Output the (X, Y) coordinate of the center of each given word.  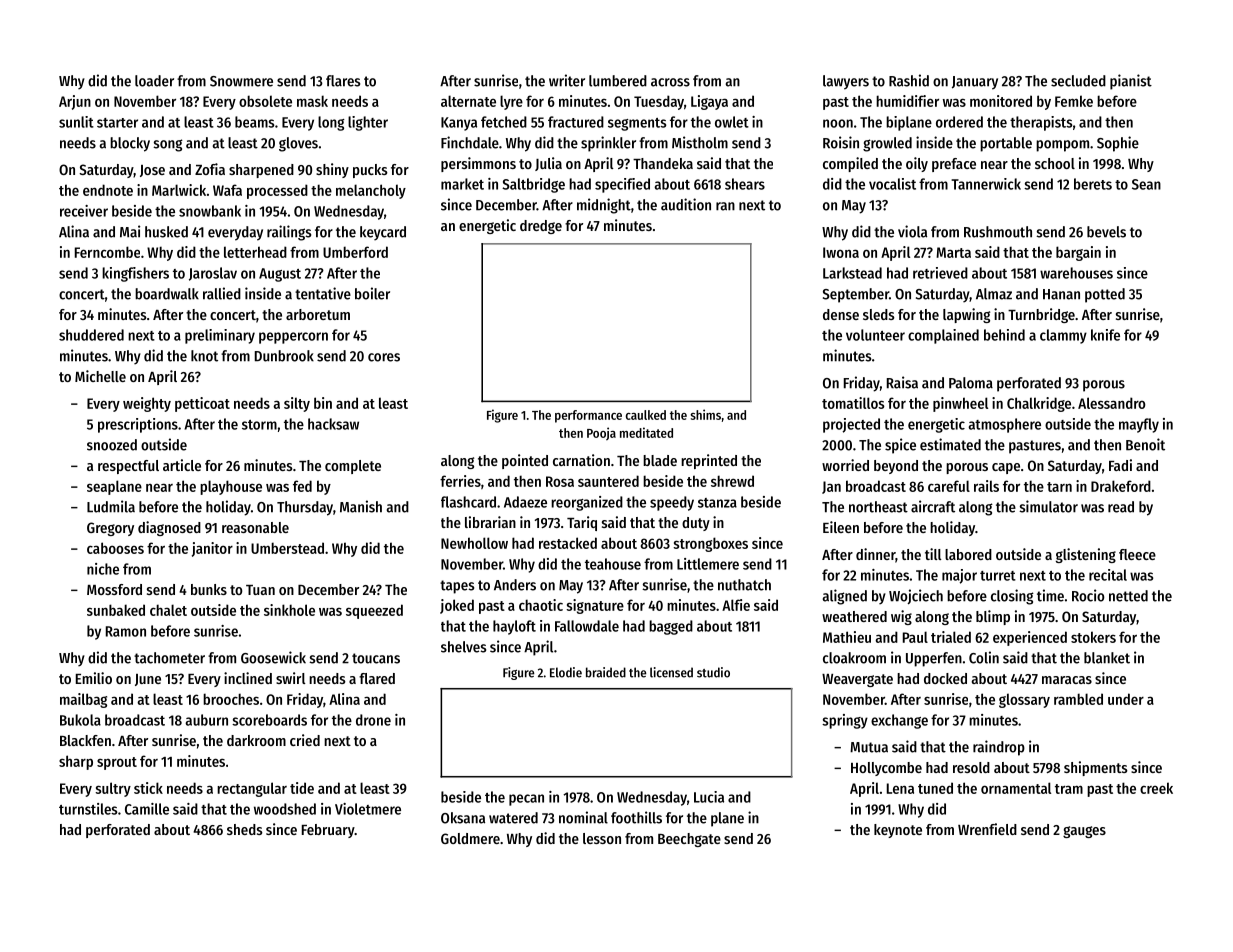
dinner (875, 554)
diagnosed (169, 528)
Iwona (841, 252)
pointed (525, 461)
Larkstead (852, 273)
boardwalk (167, 294)
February (328, 831)
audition (686, 204)
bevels (1106, 232)
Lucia (709, 797)
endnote (108, 190)
